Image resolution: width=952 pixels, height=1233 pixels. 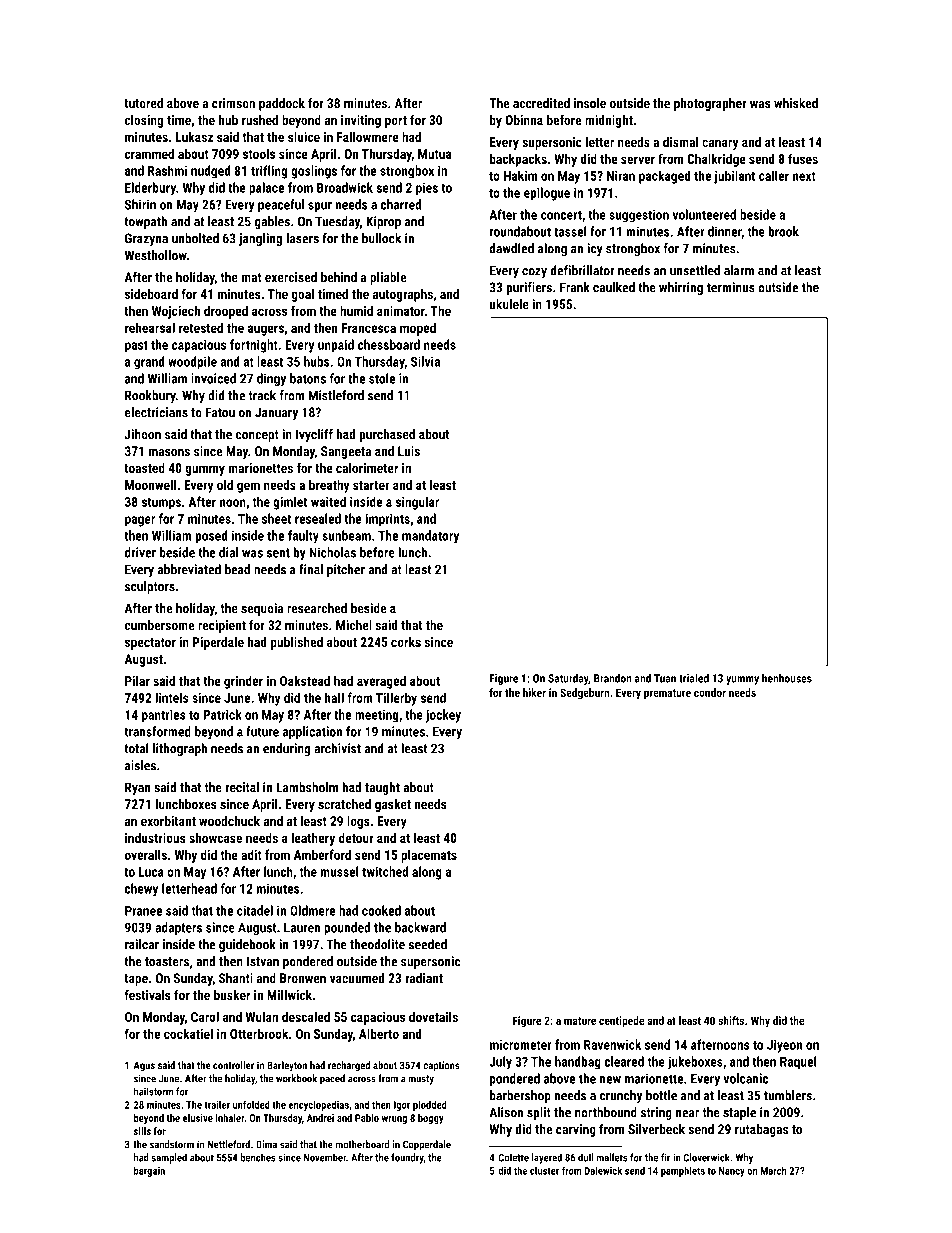 What do you see at coordinates (739, 270) in the screenshot?
I see `alarm` at bounding box center [739, 270].
